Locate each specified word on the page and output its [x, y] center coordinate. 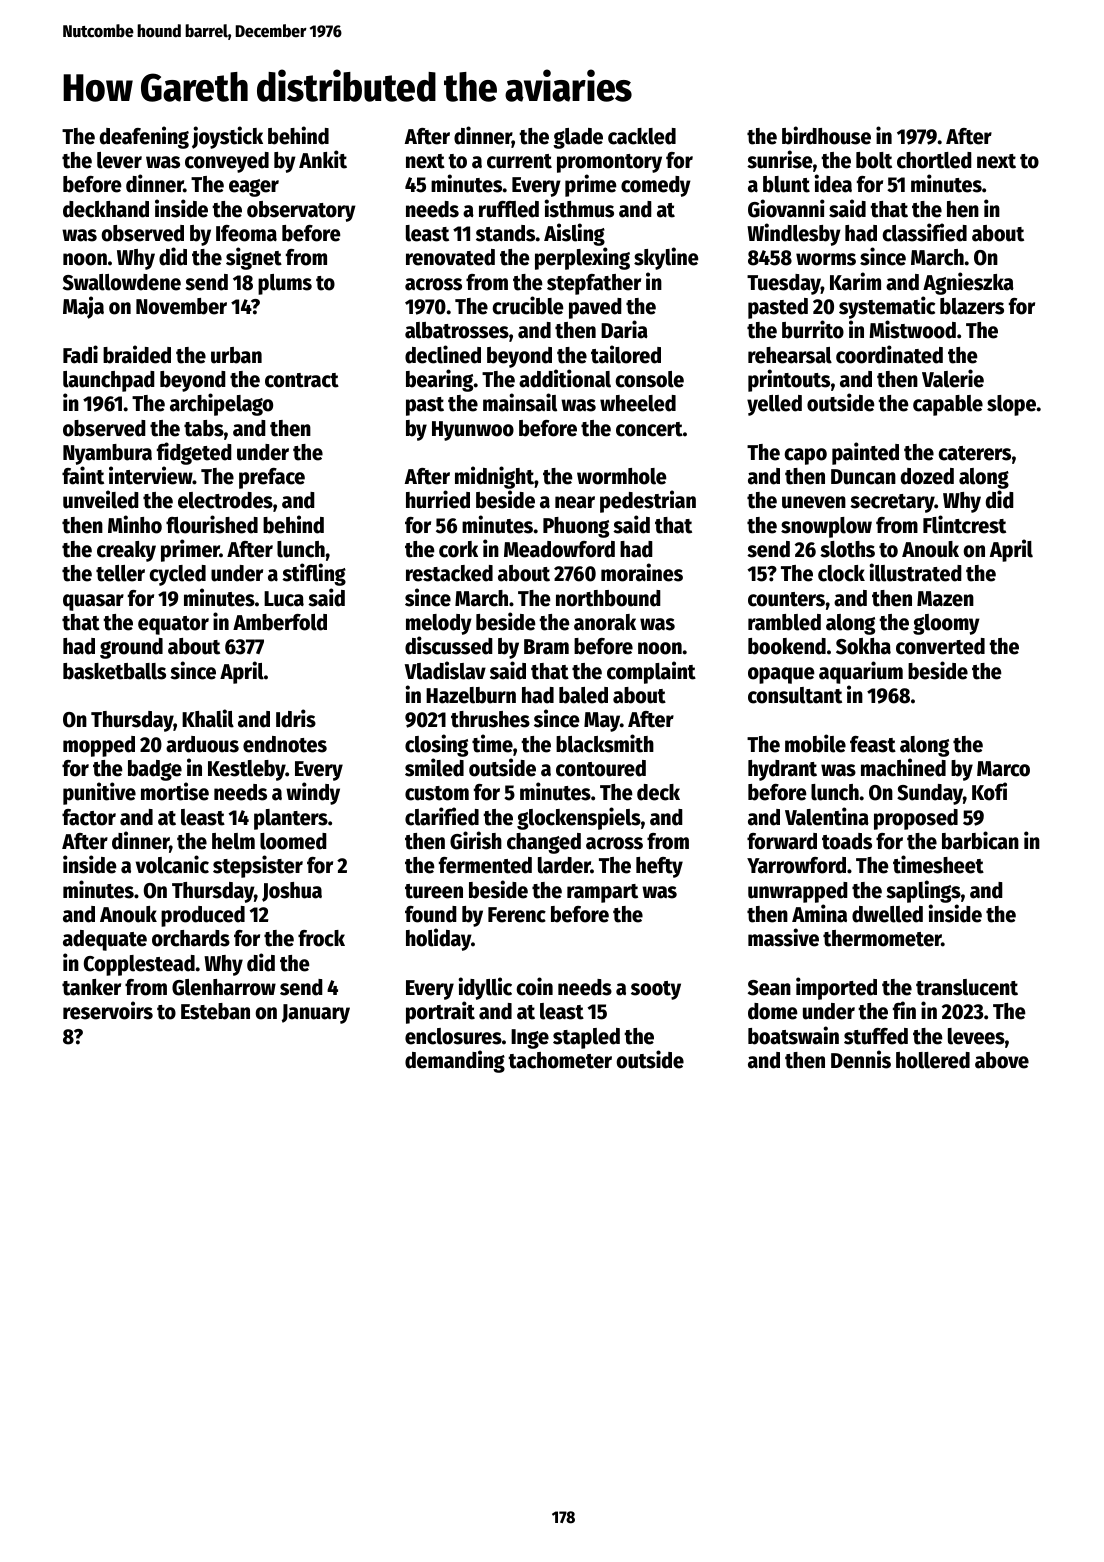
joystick [227, 137]
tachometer [560, 1060]
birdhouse [826, 135]
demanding [455, 1061]
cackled [642, 136]
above [1002, 1060]
